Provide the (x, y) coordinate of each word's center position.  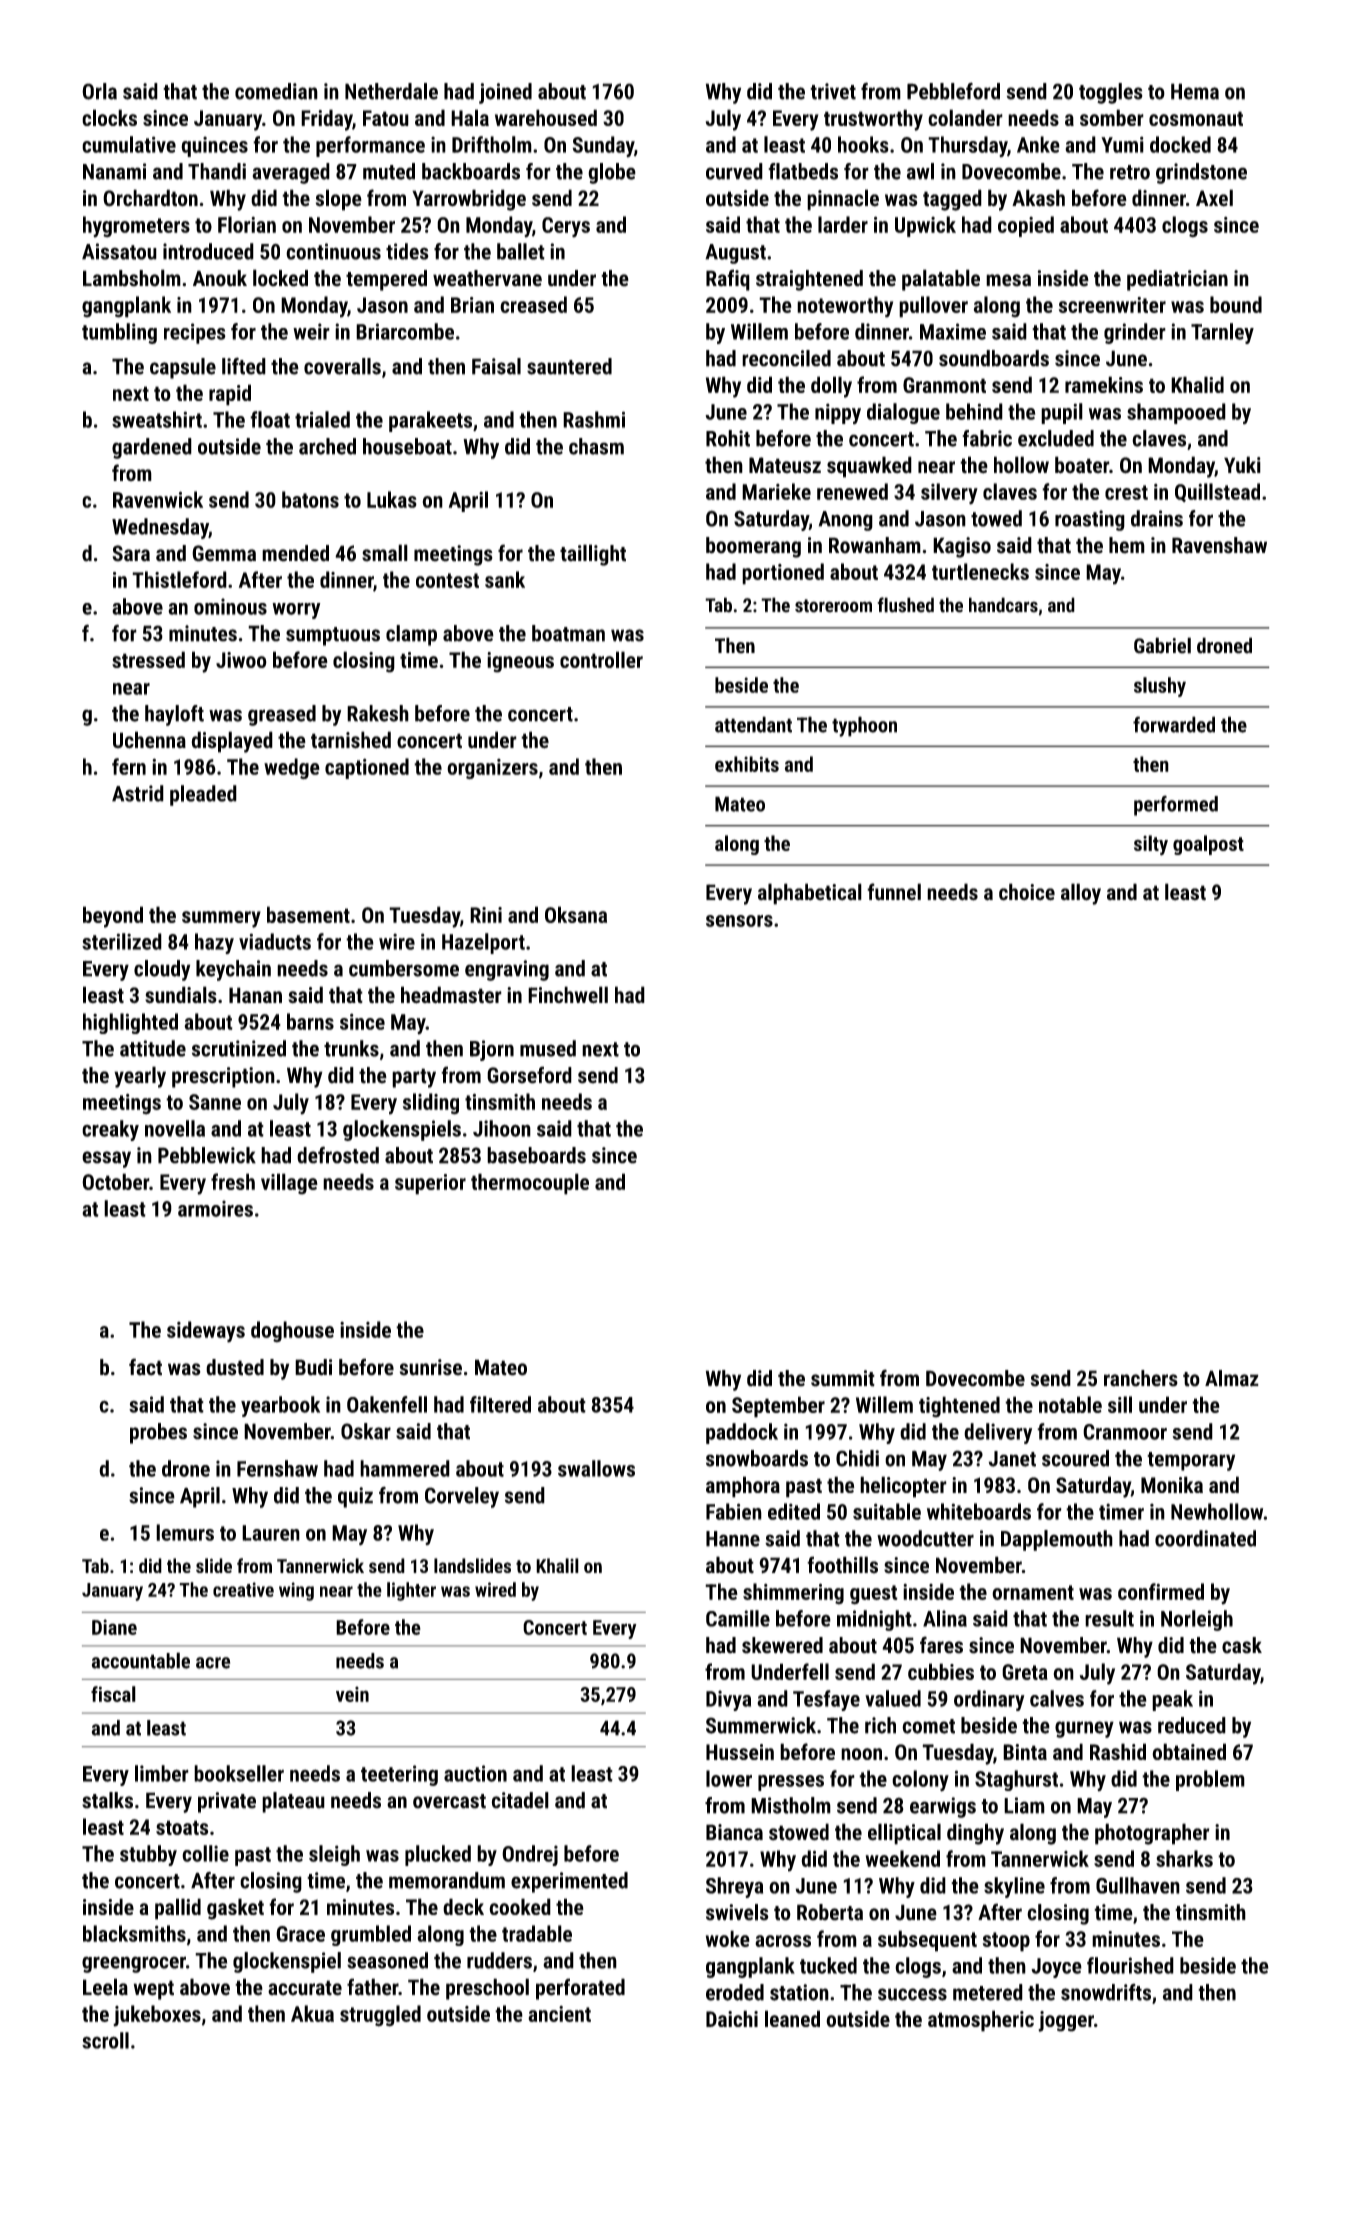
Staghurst (1016, 1780)
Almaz (1232, 1378)
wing (296, 1591)
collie (205, 1853)
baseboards (536, 1155)
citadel (520, 1800)
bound (1236, 304)
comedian (276, 91)
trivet (833, 91)
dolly (831, 387)
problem (1210, 1780)
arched (327, 446)
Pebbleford (953, 91)
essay (106, 1159)
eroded (735, 1992)
